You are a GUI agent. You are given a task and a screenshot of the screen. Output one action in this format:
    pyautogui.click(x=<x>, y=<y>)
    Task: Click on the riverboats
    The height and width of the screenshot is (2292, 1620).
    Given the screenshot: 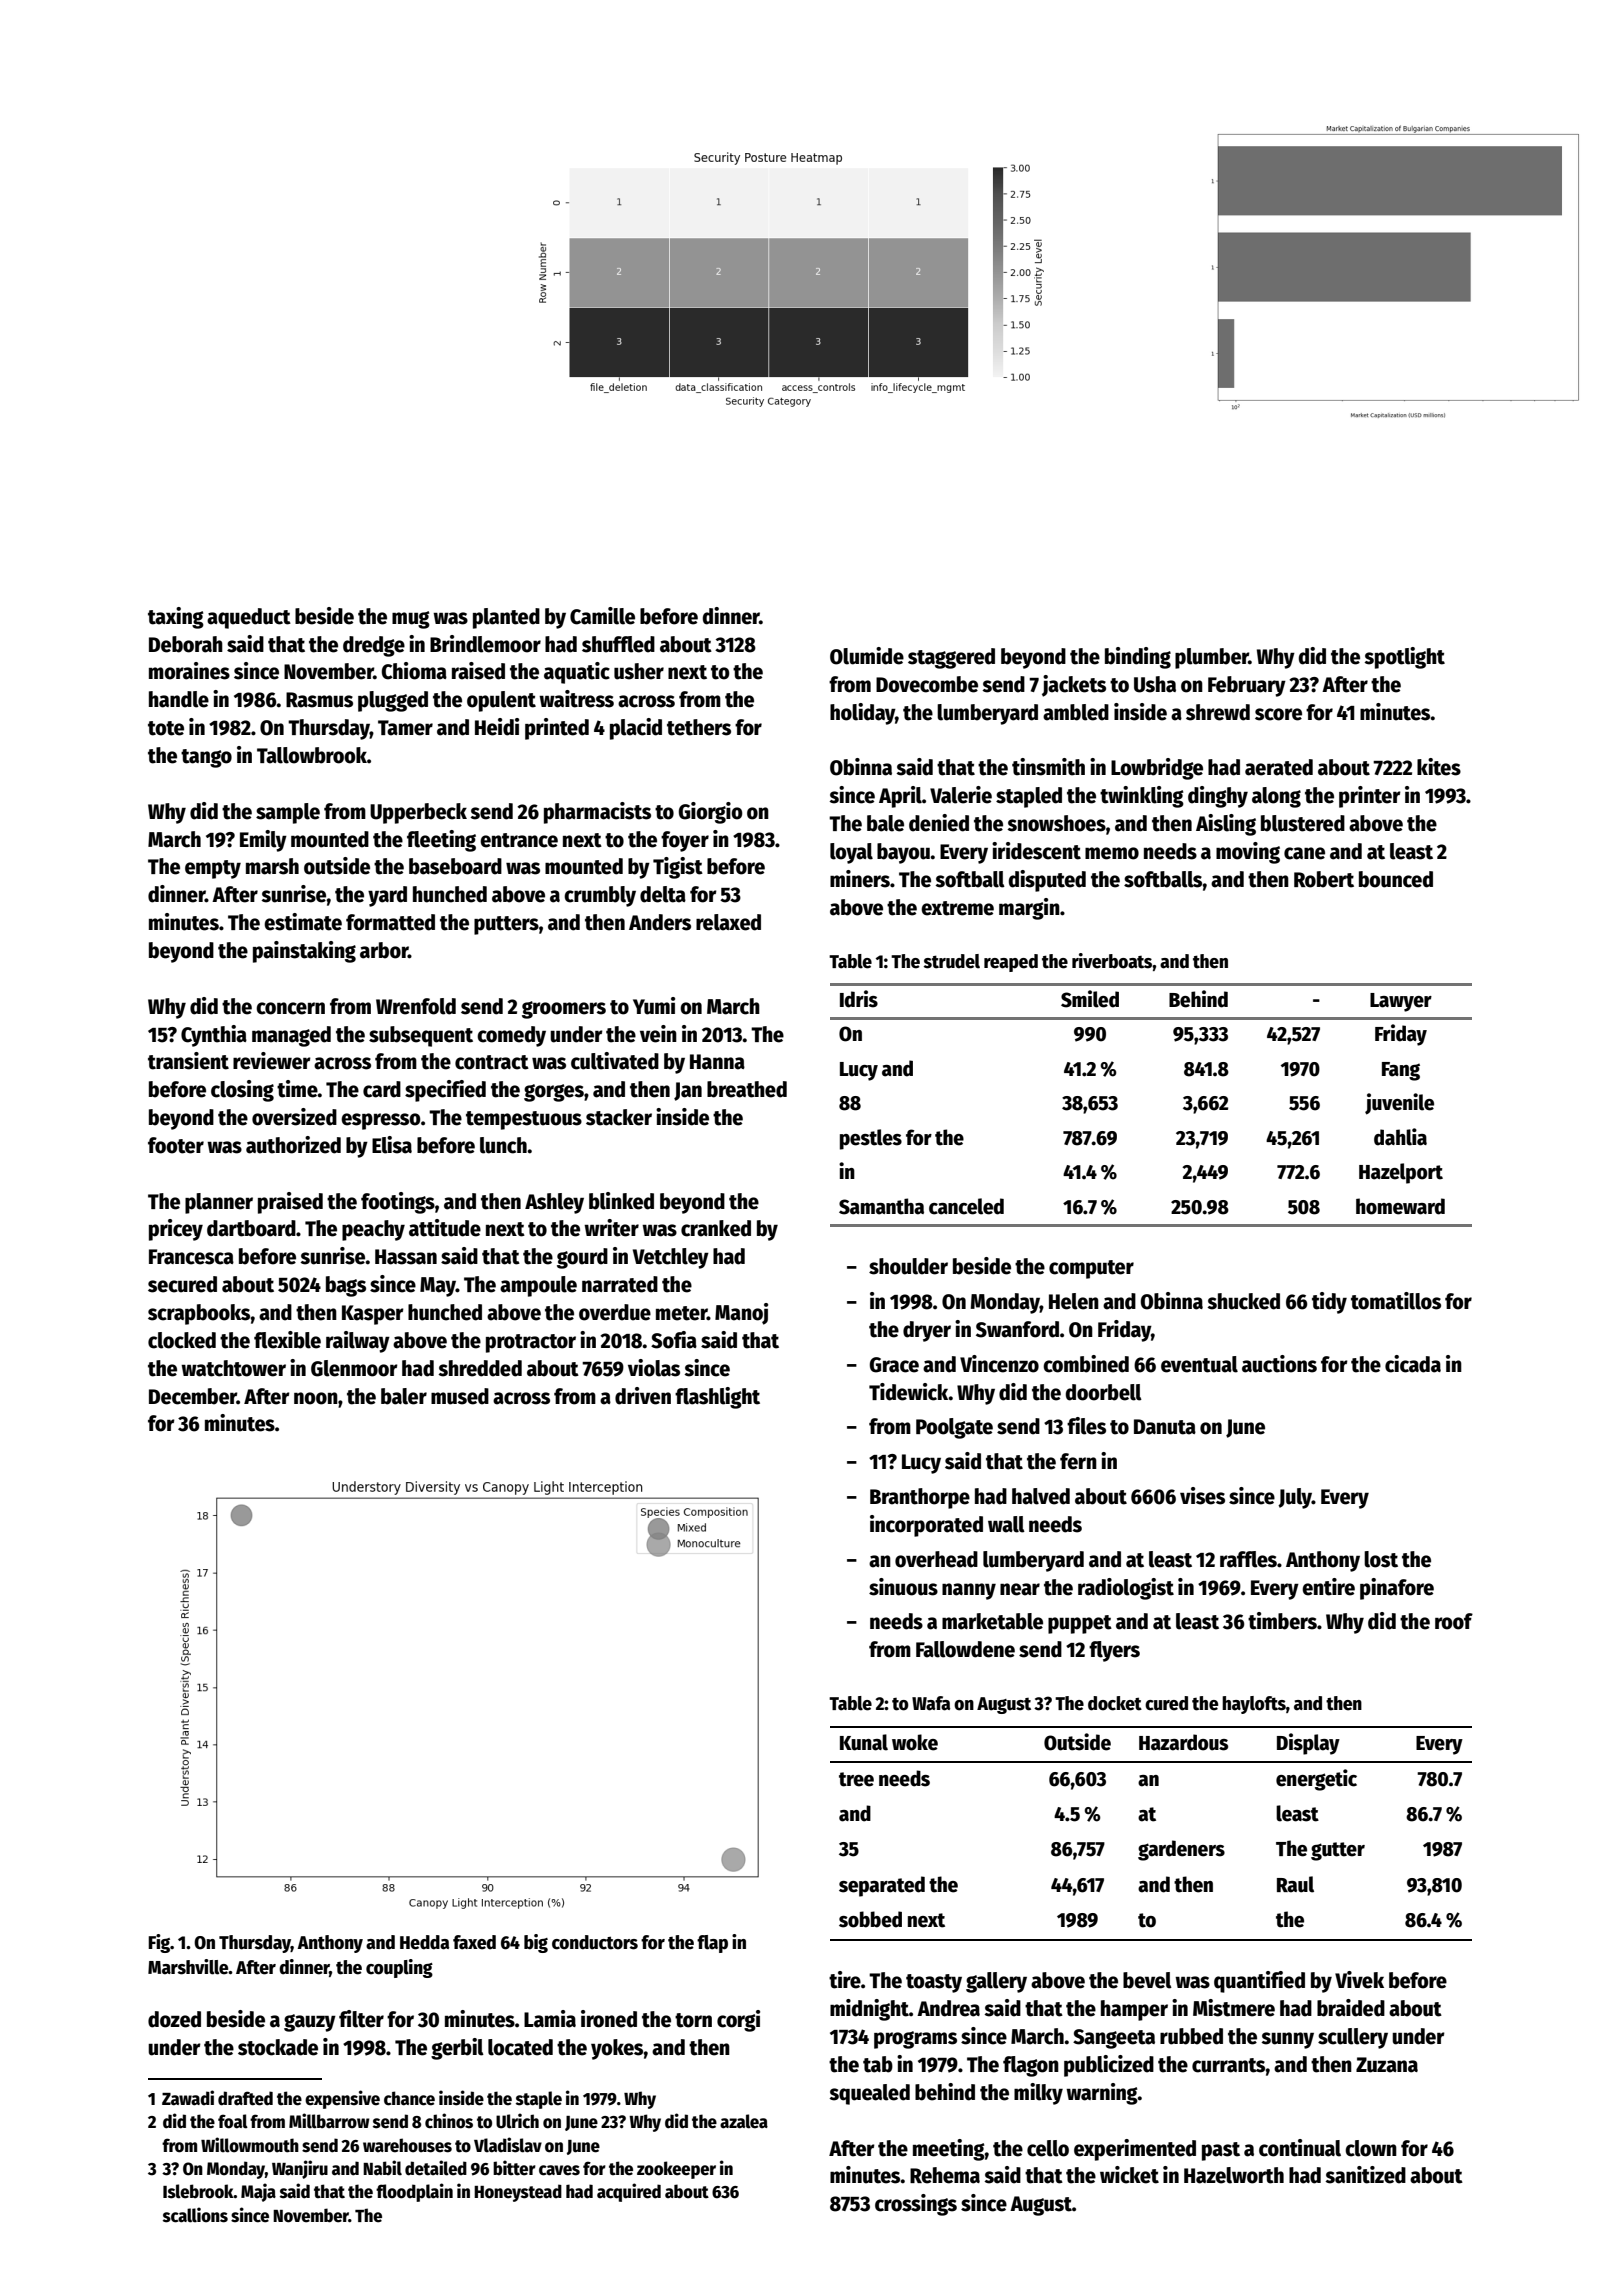 What is the action you would take?
    pyautogui.click(x=1112, y=961)
